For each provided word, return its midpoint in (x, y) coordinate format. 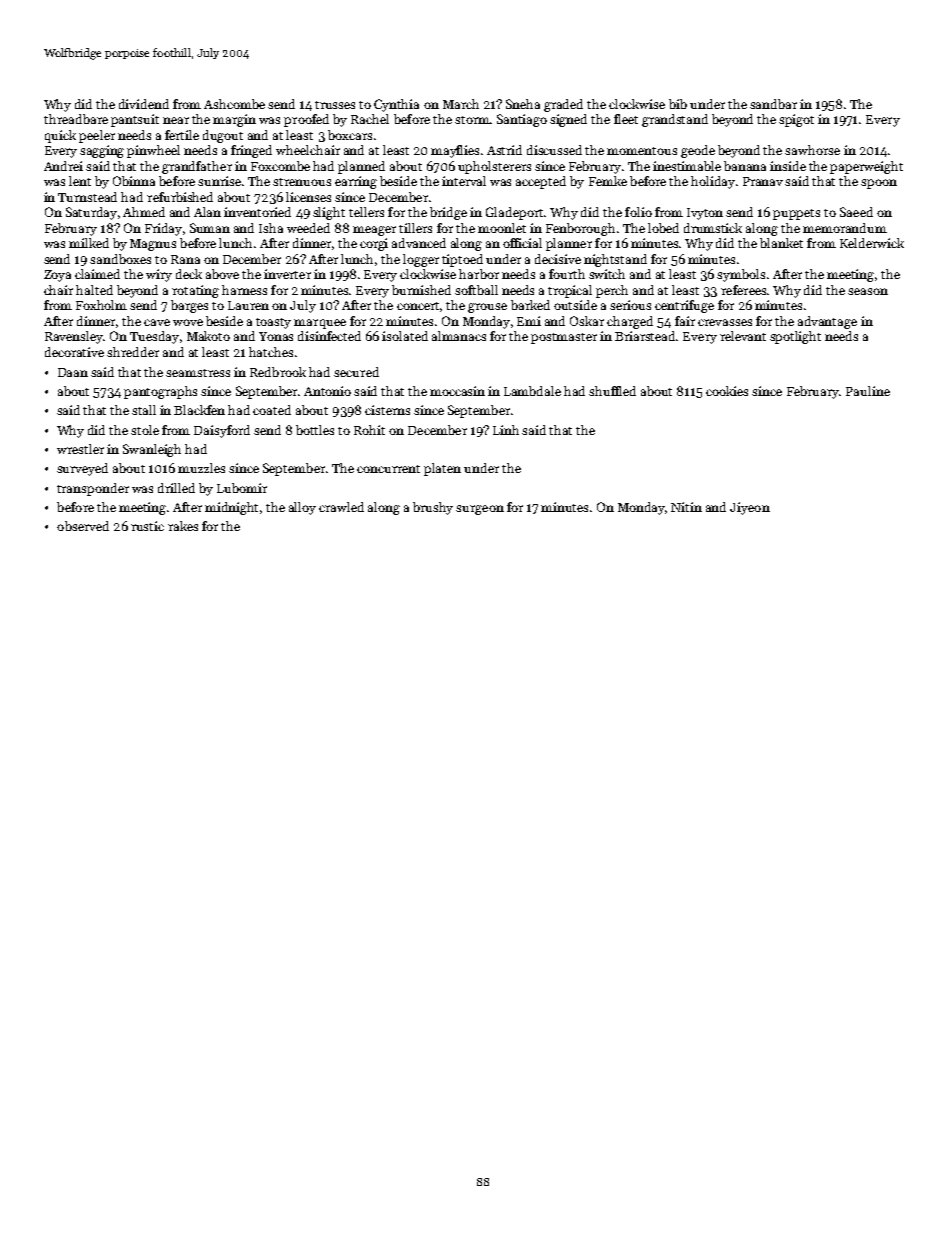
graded (563, 105)
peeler (97, 136)
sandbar (773, 104)
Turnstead (87, 197)
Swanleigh (152, 450)
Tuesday (154, 337)
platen (442, 469)
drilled (176, 488)
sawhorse (812, 150)
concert (418, 306)
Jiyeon (750, 508)
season (868, 291)
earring (356, 182)
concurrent (388, 469)
